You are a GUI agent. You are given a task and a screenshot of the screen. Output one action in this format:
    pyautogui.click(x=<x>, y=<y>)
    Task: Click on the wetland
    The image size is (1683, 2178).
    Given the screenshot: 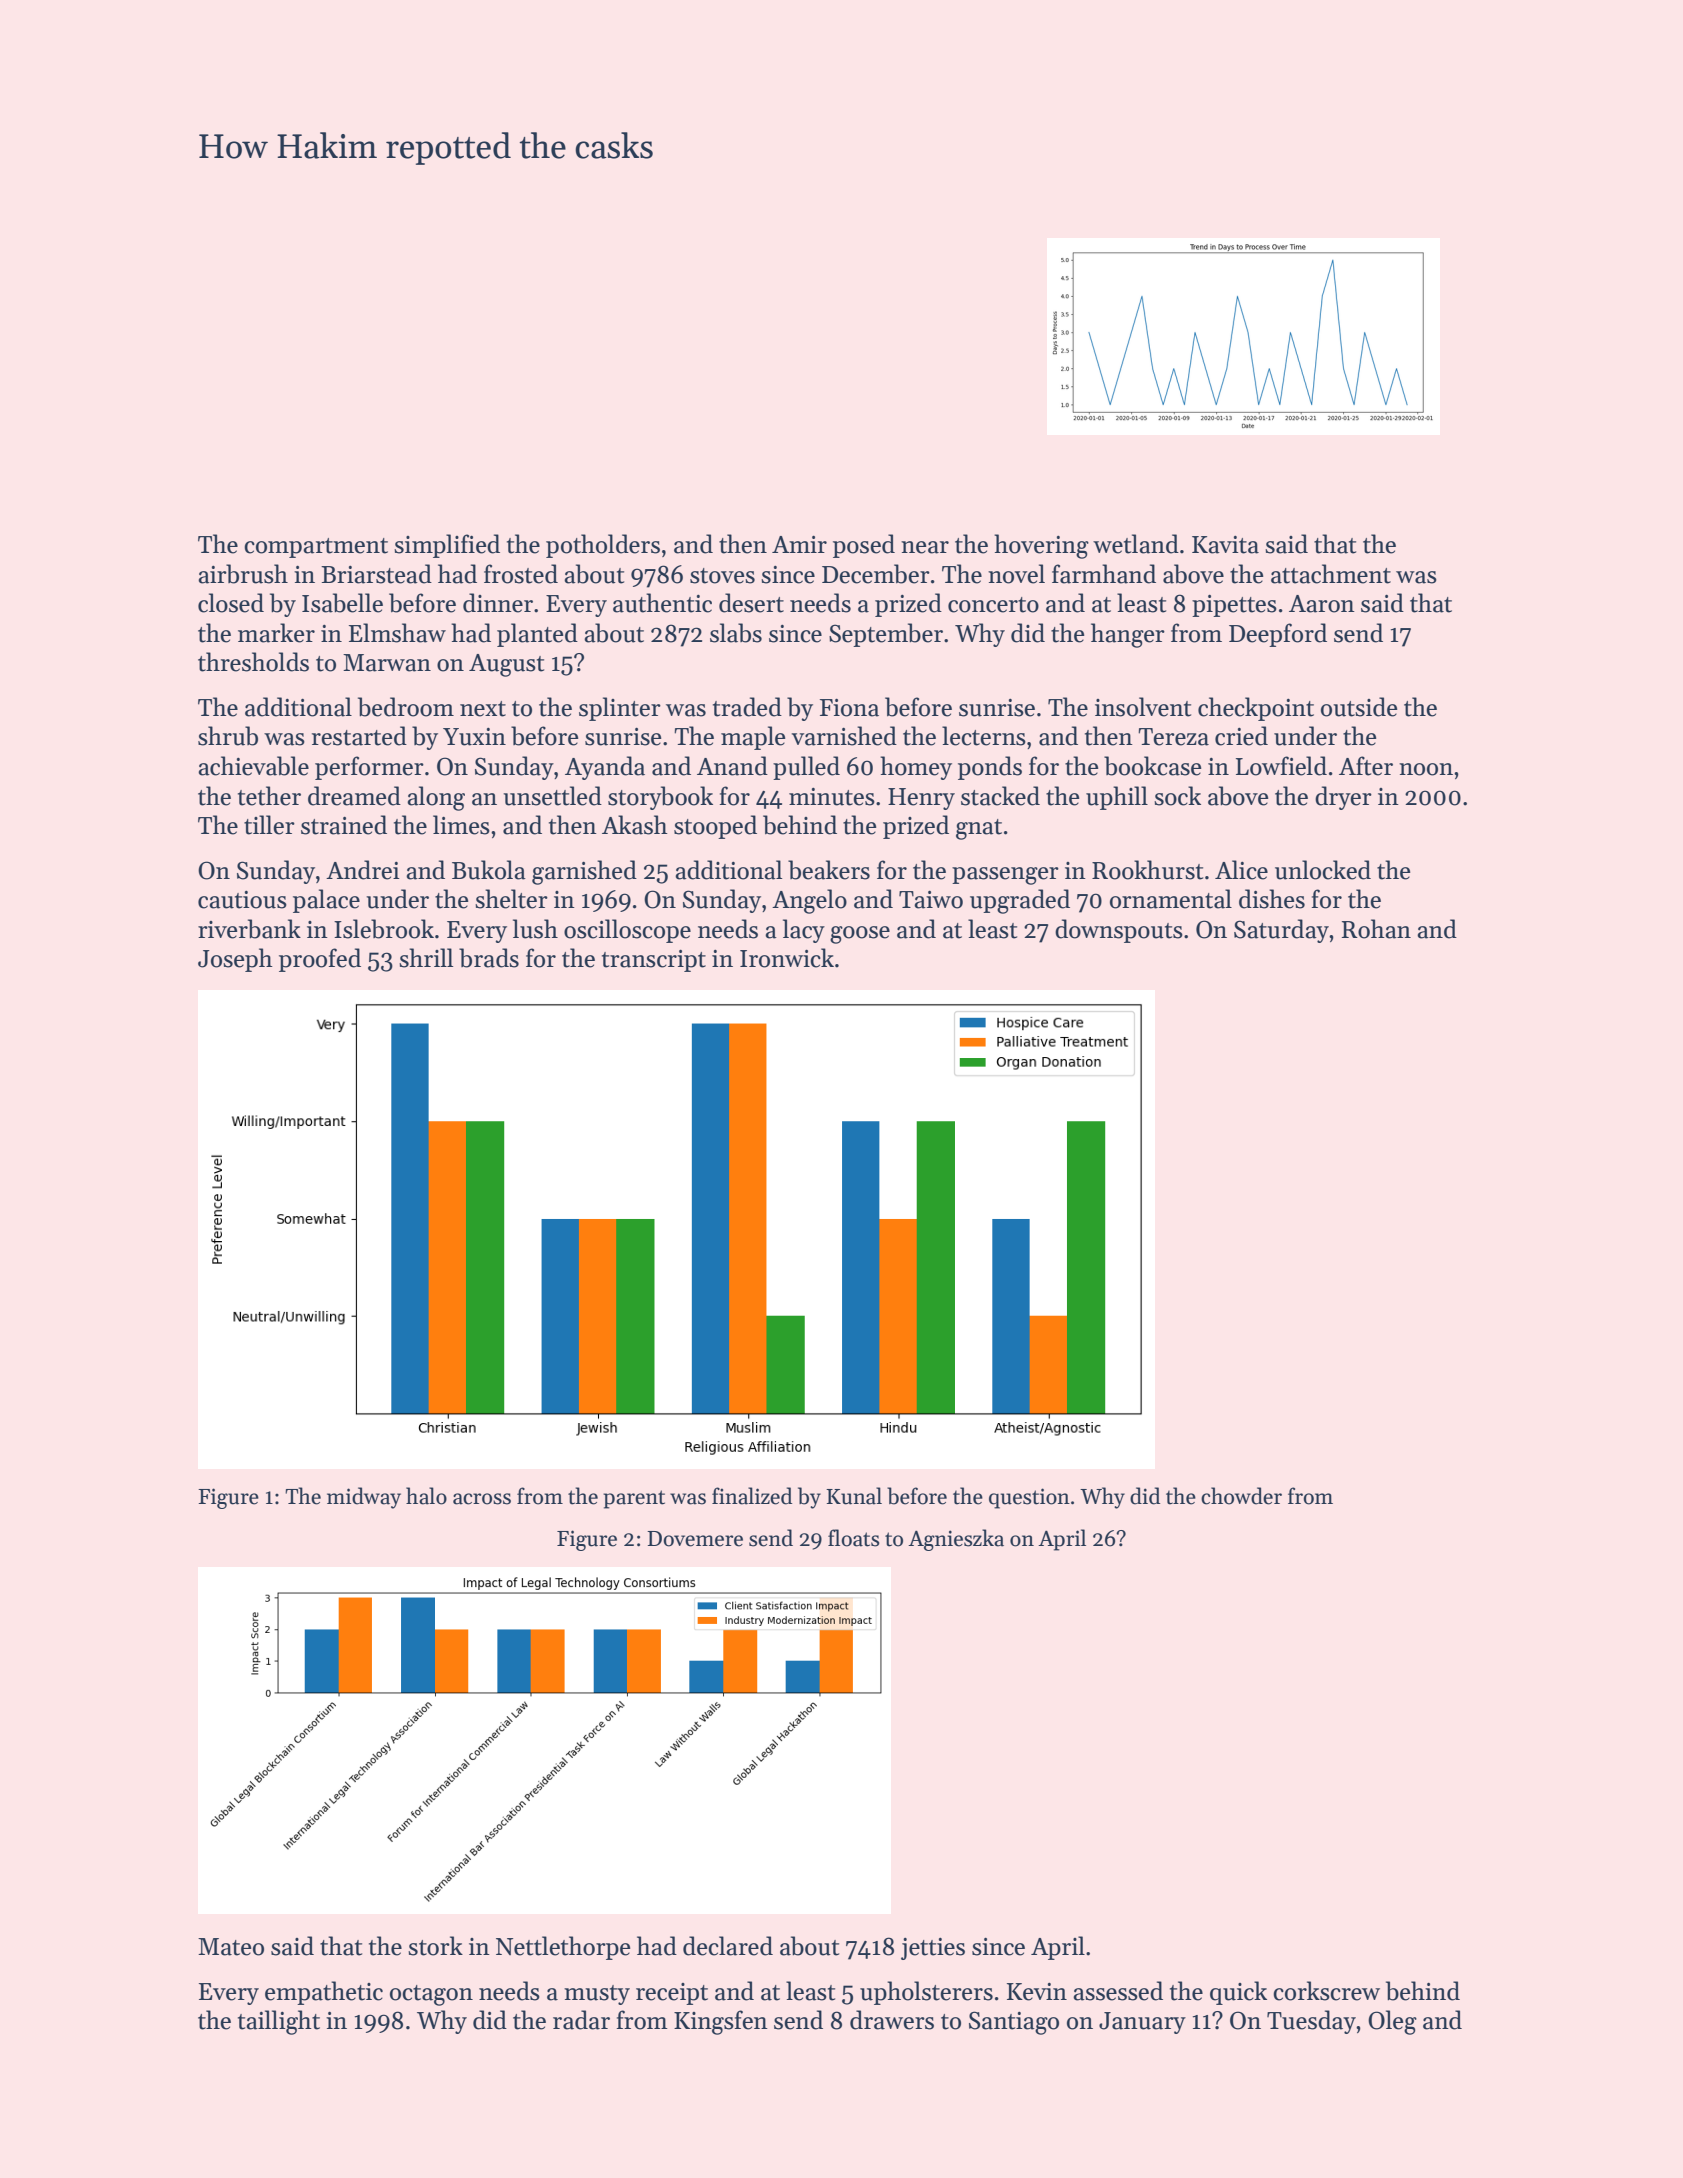 What is the action you would take?
    pyautogui.click(x=1136, y=544)
